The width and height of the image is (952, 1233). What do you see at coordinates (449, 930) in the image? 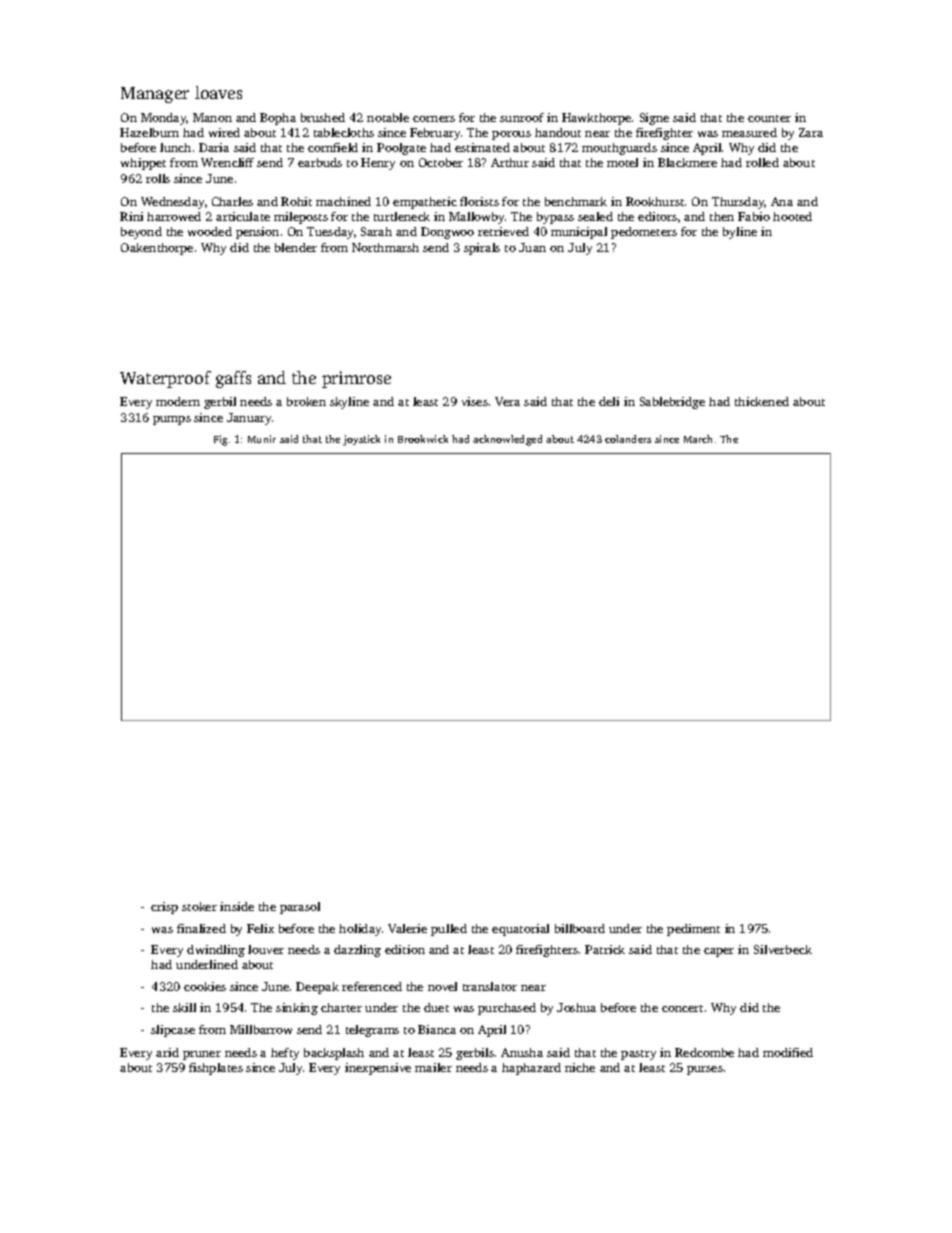
I see `pulled` at bounding box center [449, 930].
